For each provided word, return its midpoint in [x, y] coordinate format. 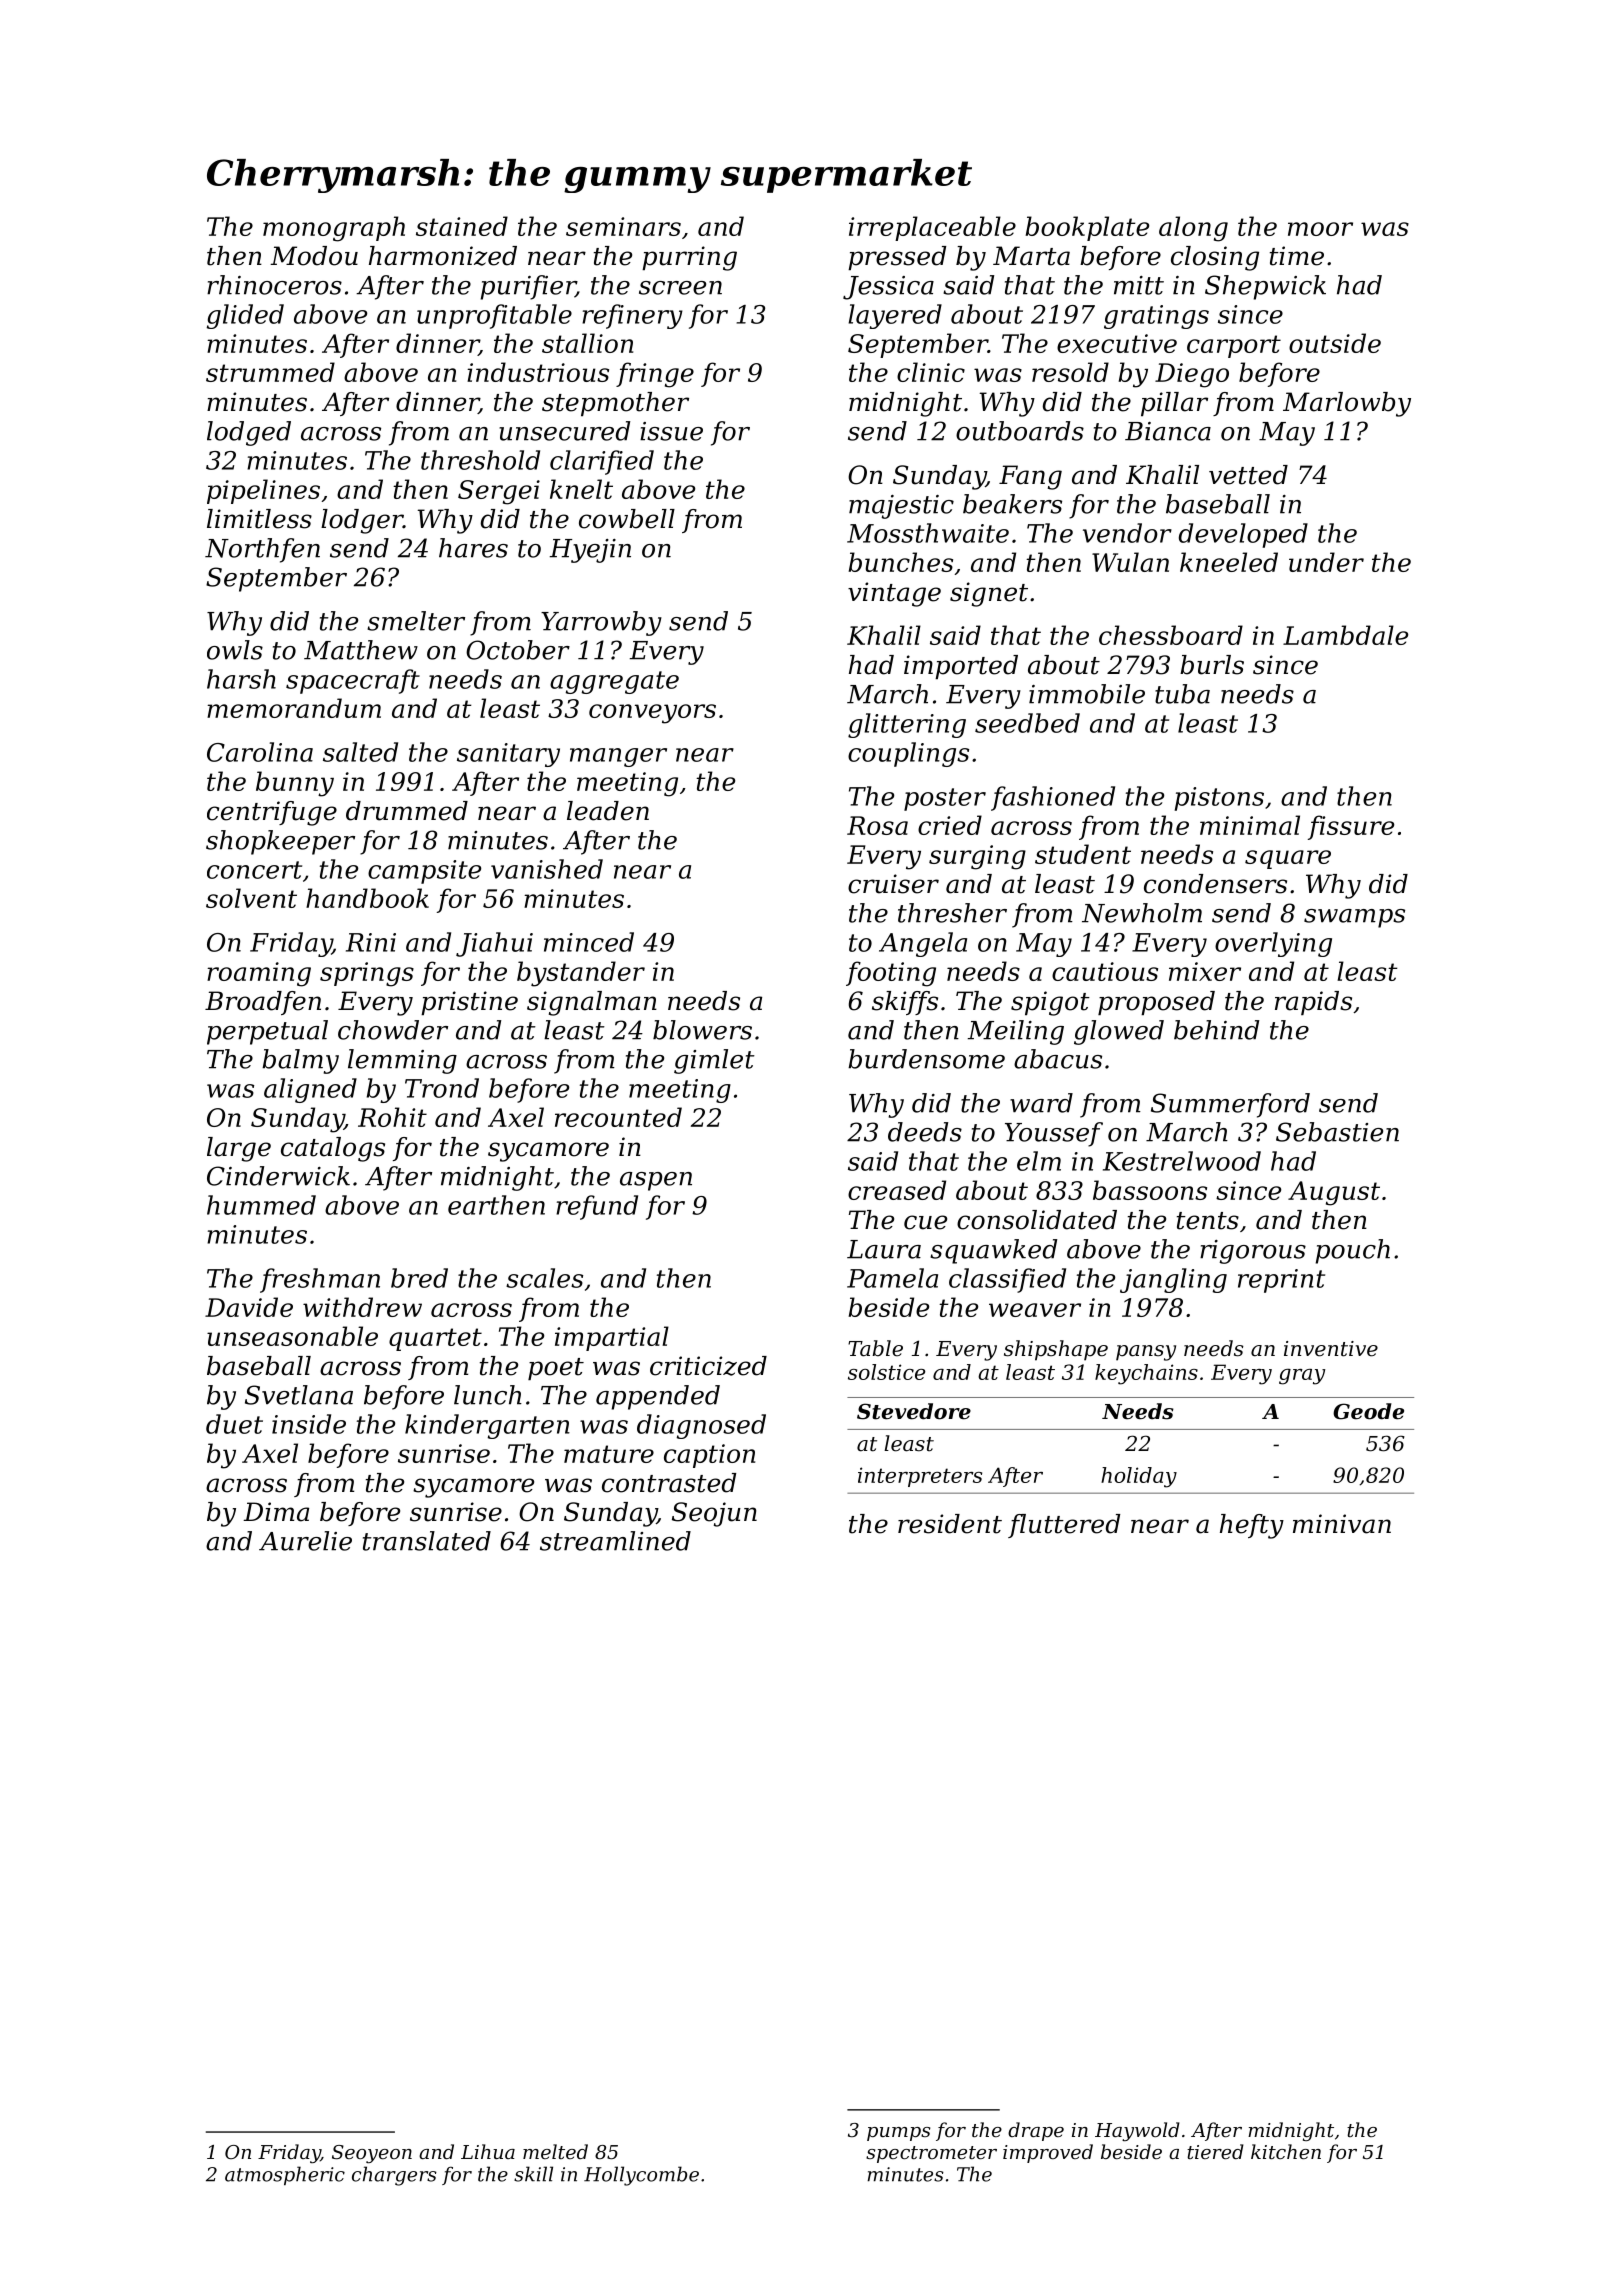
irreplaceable [932, 228]
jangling [1173, 1280]
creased [897, 1190]
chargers [394, 2176]
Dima [276, 1512]
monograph [334, 229]
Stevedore [914, 1411]
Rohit [392, 1117]
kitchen [1286, 2151]
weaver [1035, 1310]
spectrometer [931, 2154]
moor [1320, 229]
